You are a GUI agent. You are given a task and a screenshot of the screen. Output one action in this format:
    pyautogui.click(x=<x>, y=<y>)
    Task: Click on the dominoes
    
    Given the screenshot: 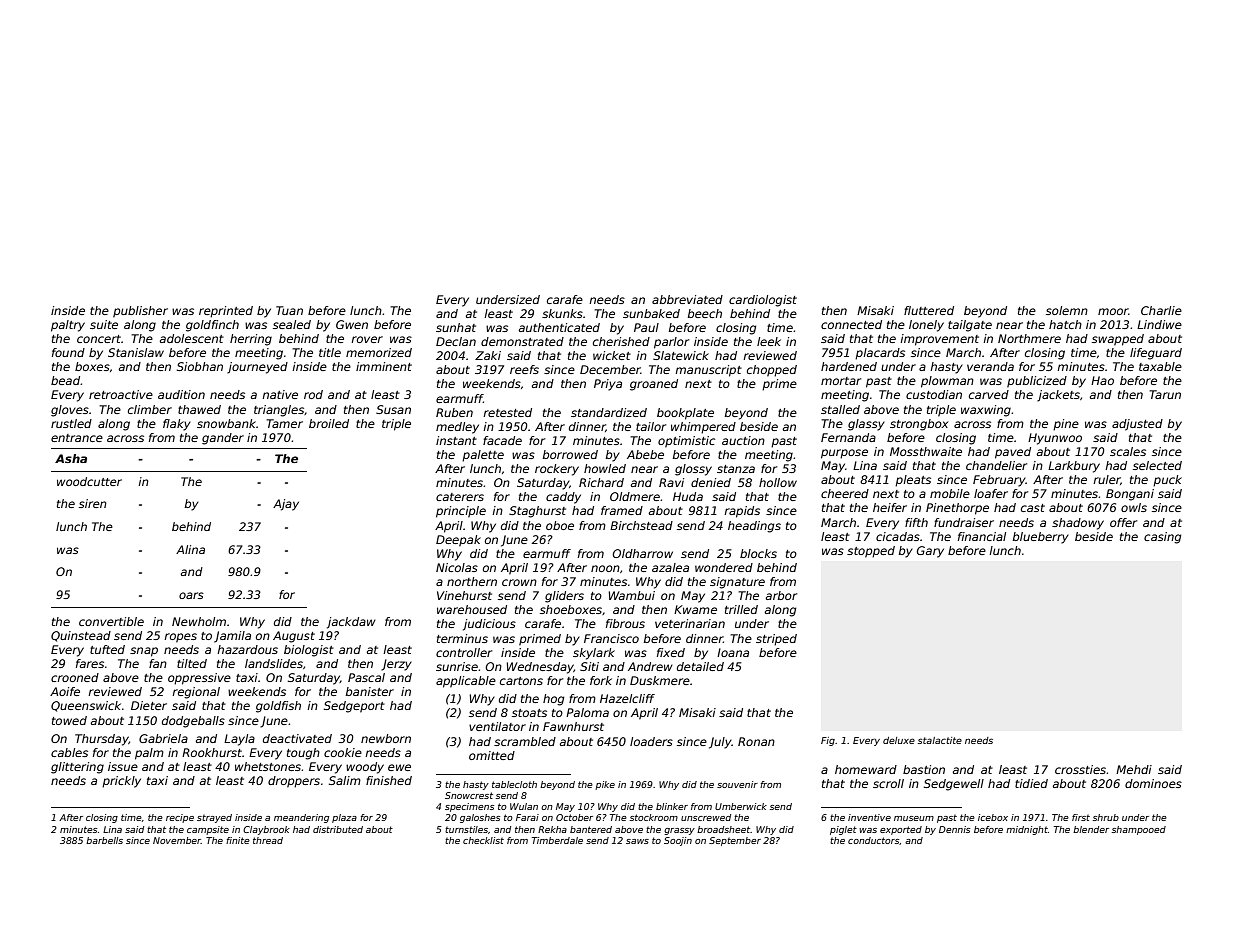 What is the action you would take?
    pyautogui.click(x=1153, y=783)
